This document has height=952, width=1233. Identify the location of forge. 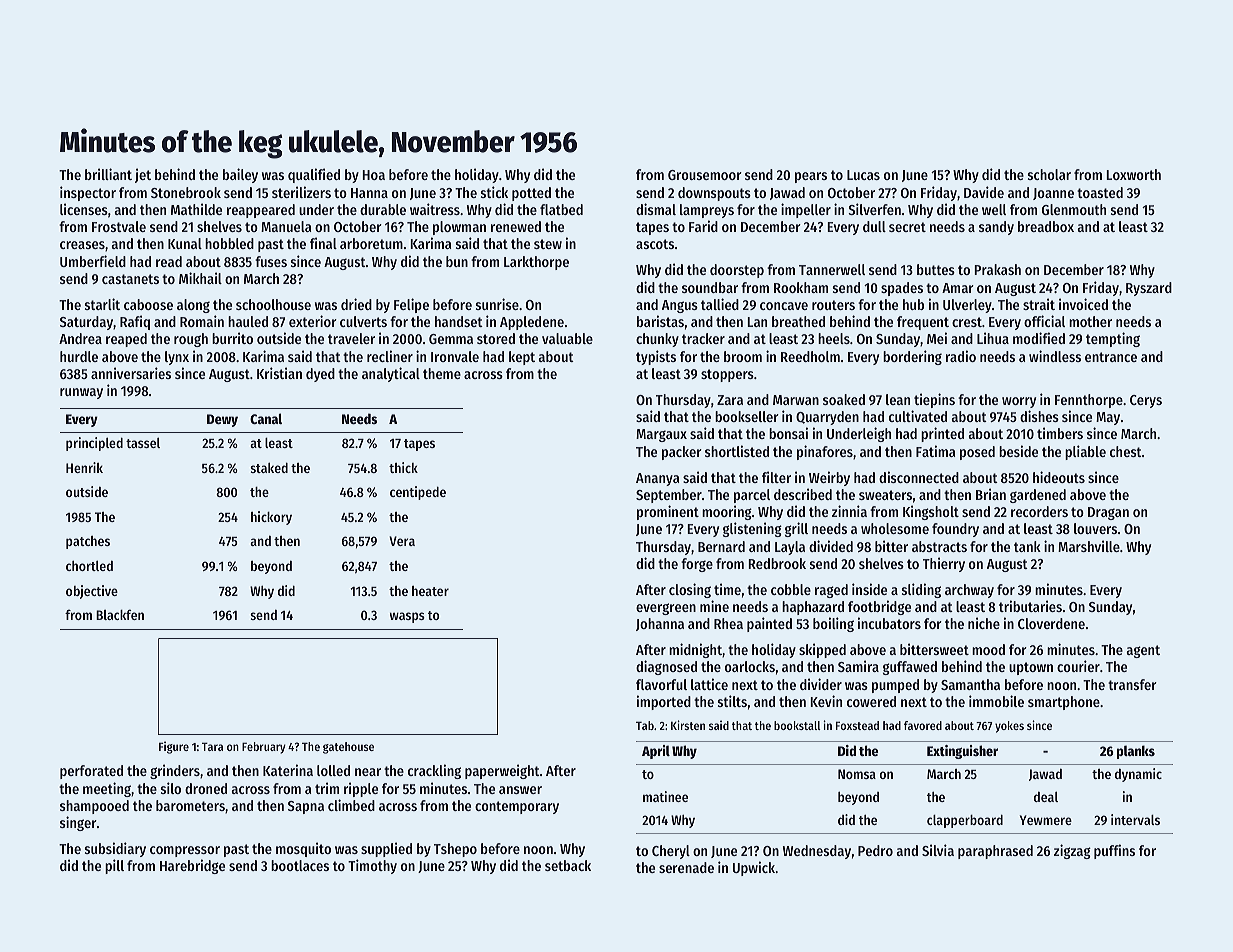
(697, 565).
